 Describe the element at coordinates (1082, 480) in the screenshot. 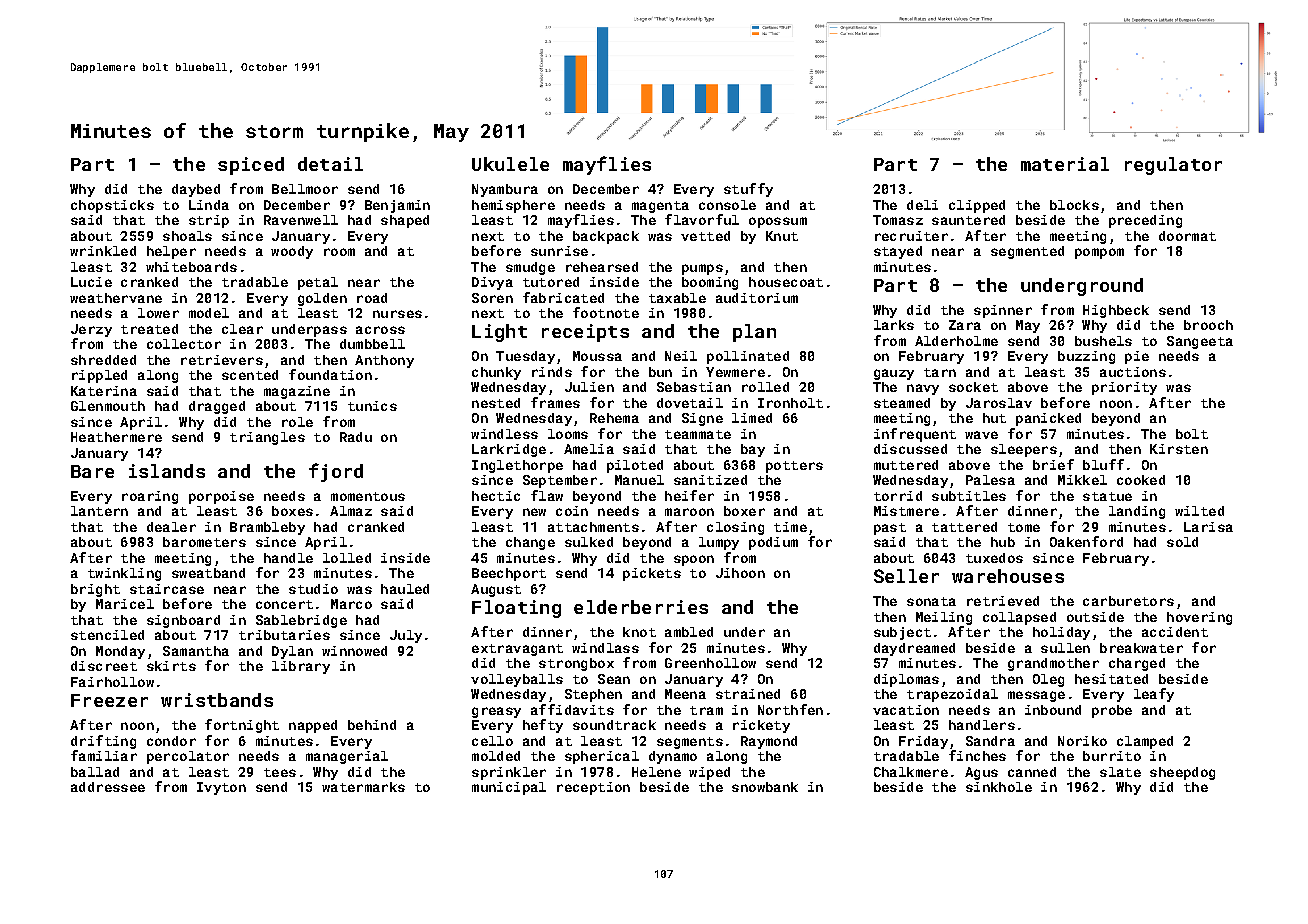

I see `Mikkel` at that location.
